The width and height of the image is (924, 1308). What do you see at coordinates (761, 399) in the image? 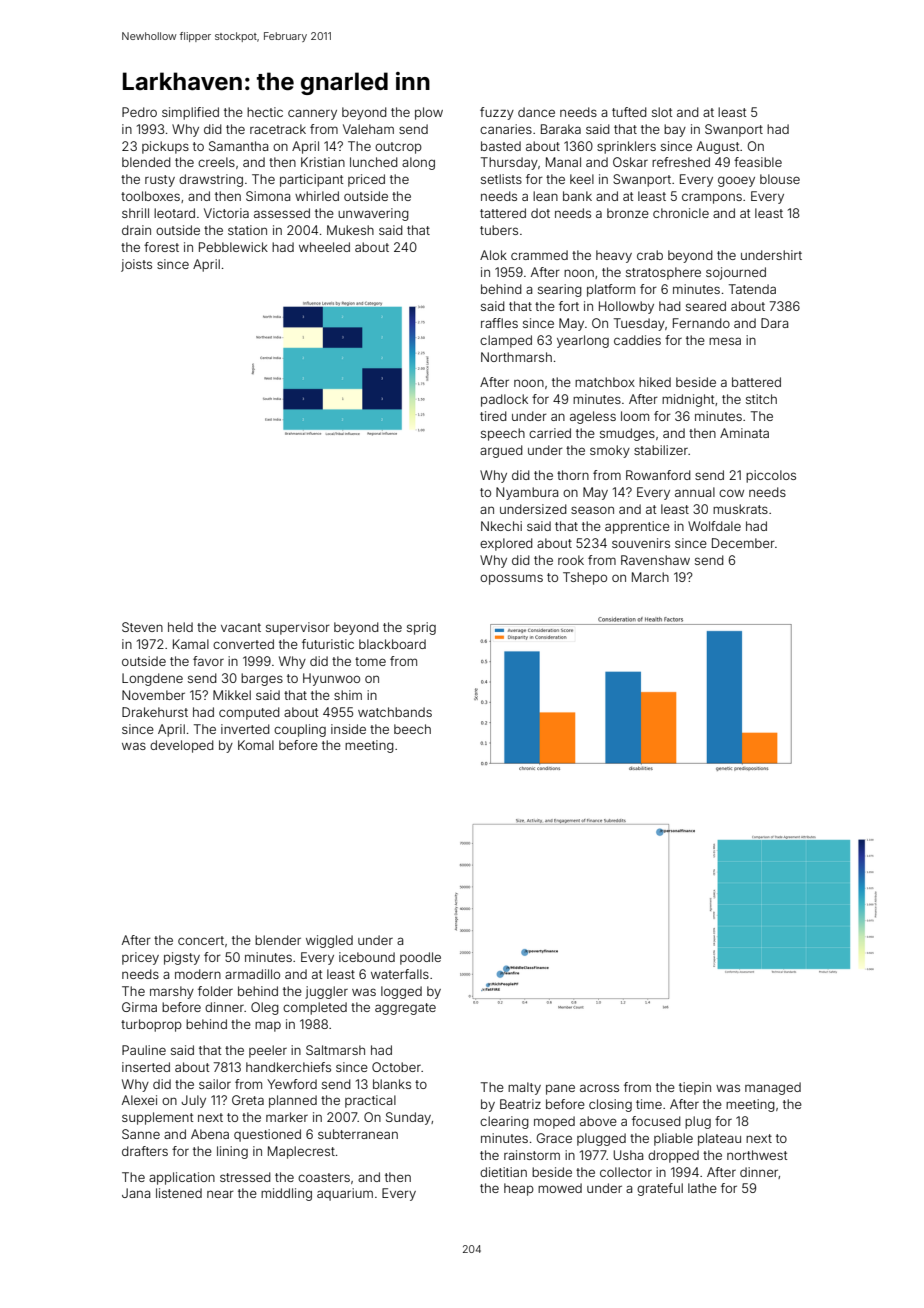
I see `stitch` at bounding box center [761, 399].
